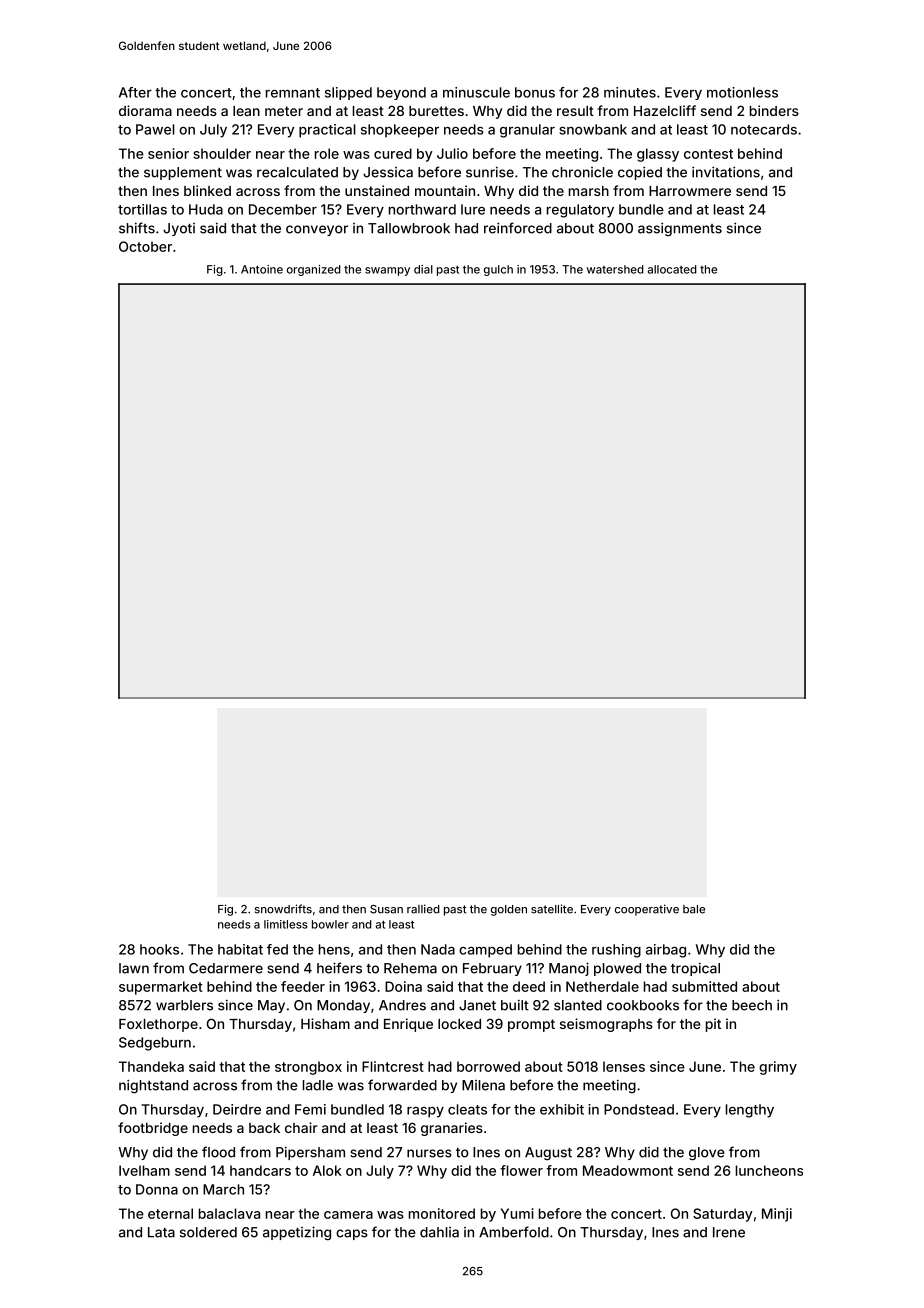 Image resolution: width=924 pixels, height=1308 pixels. Describe the element at coordinates (170, 1213) in the screenshot. I see `eternal` at that location.
